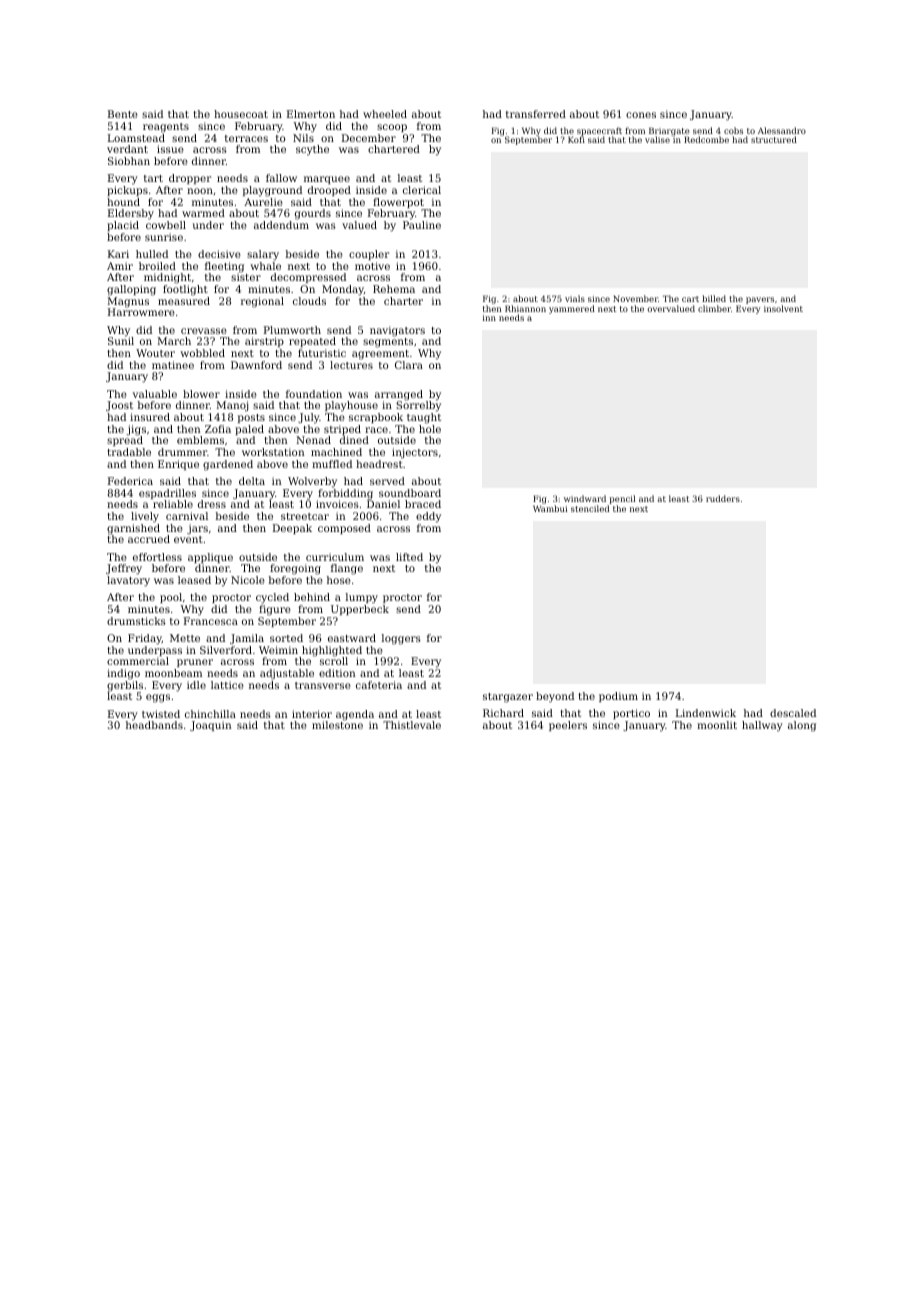 This screenshot has width=924, height=1308. I want to click on motive, so click(372, 266).
